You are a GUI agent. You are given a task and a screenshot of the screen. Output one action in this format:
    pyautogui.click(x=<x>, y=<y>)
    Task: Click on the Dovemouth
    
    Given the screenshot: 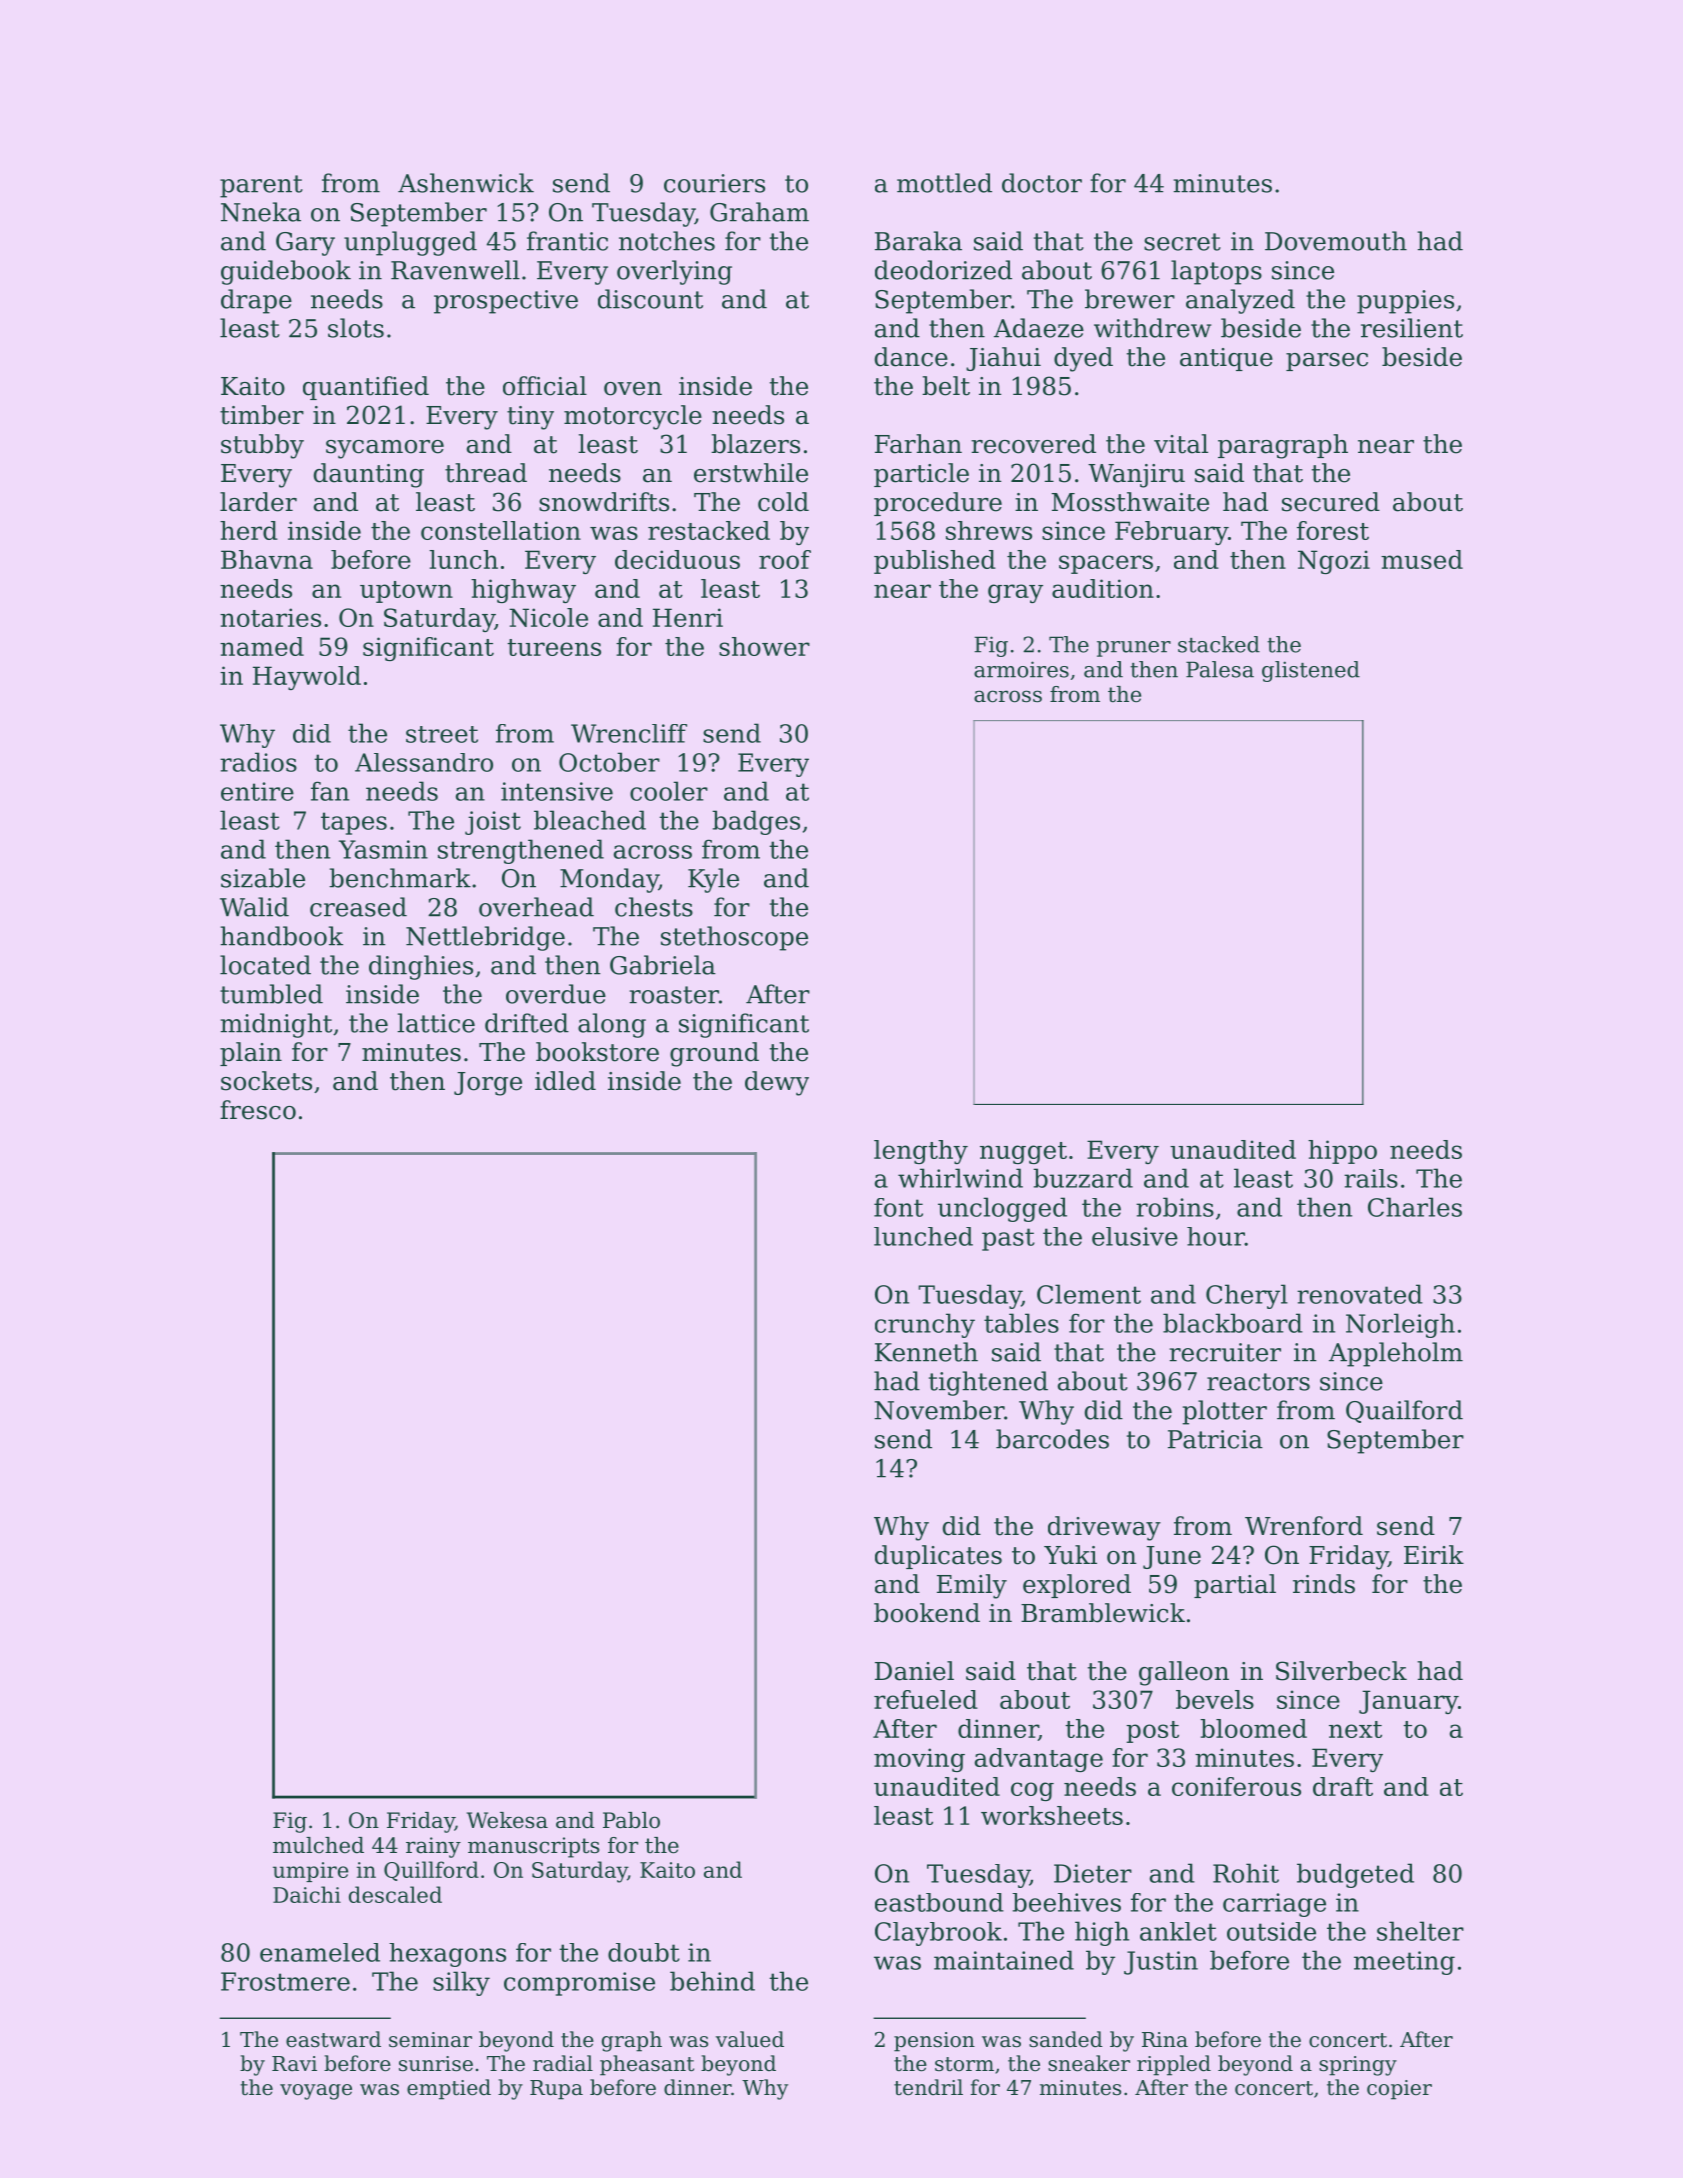 What is the action you would take?
    pyautogui.click(x=1336, y=241)
